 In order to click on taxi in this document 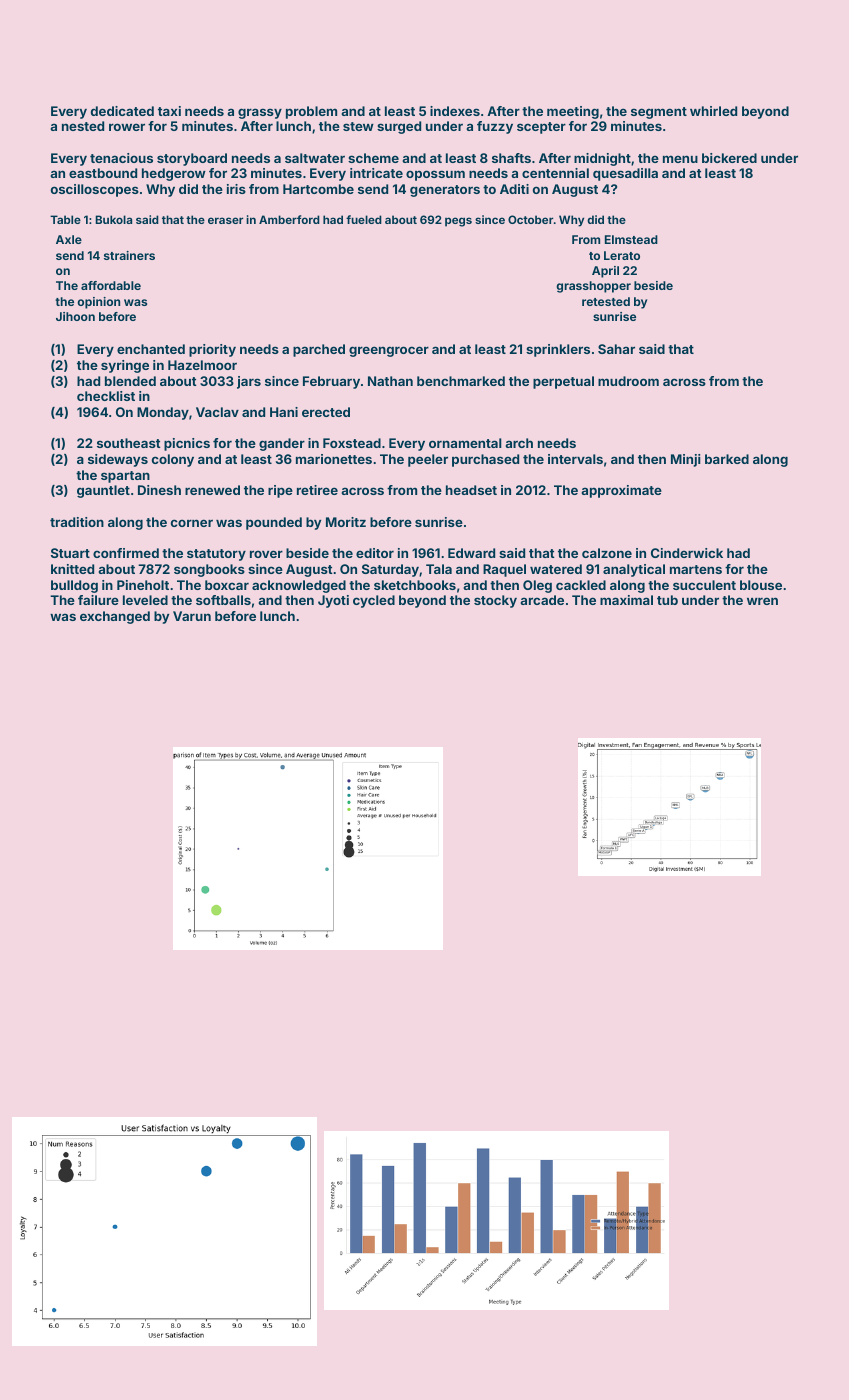, I will do `click(169, 111)`.
